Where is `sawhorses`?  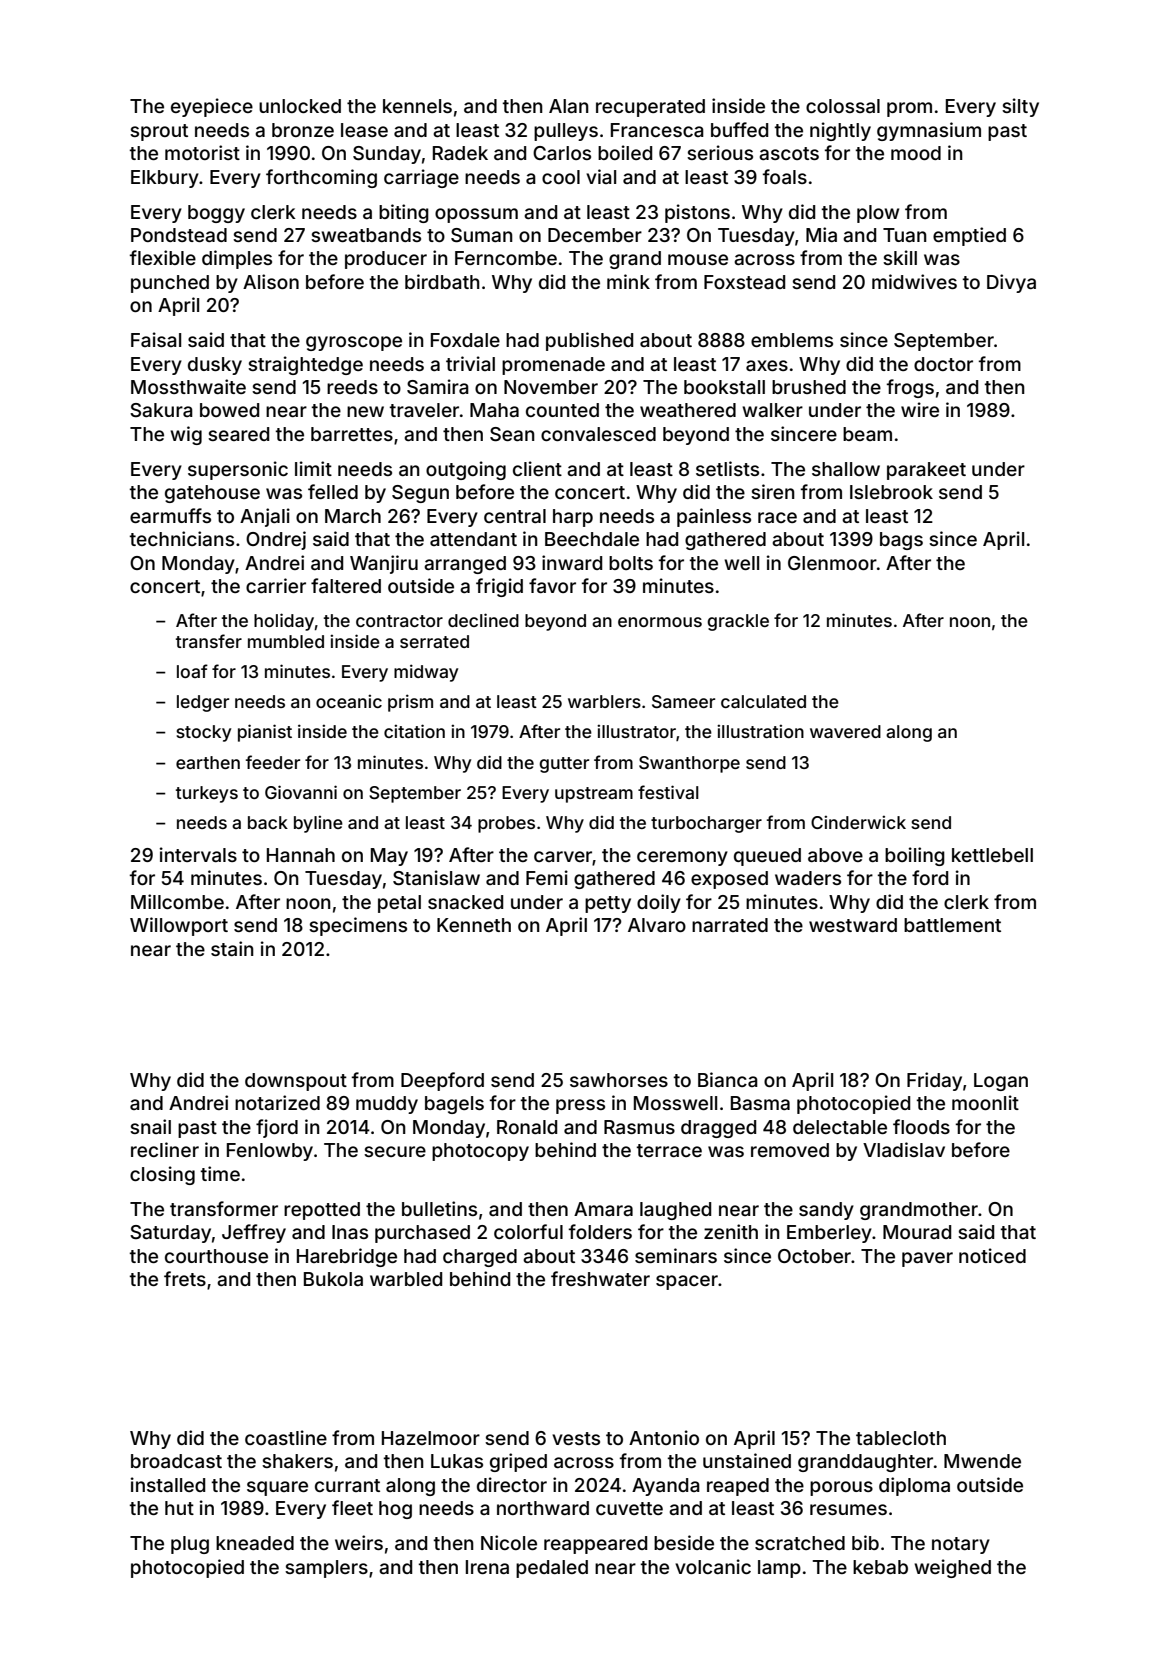
sawhorses is located at coordinates (619, 1080).
